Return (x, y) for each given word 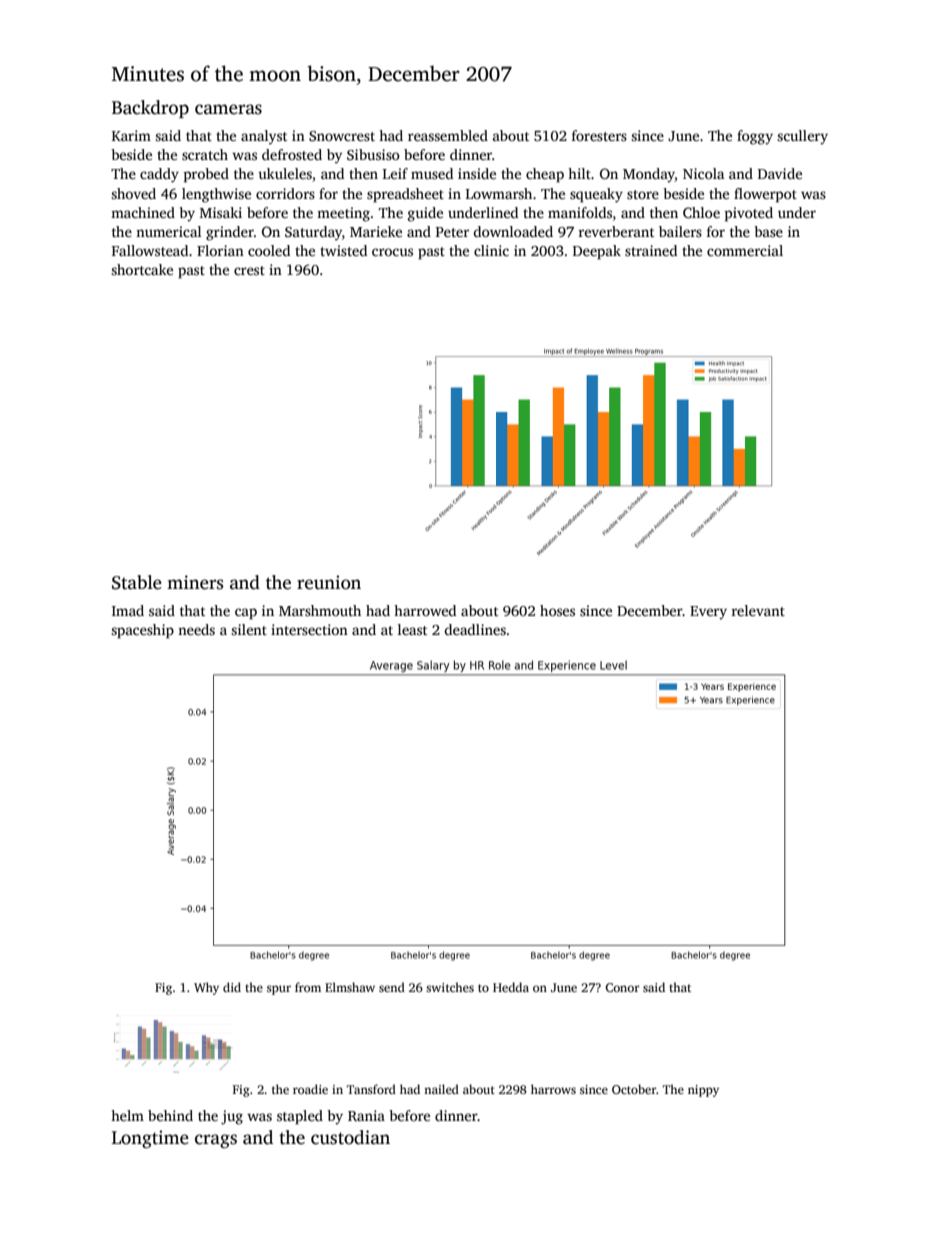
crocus (392, 252)
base (768, 231)
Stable (137, 582)
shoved (133, 193)
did (232, 987)
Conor (622, 987)
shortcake (142, 269)
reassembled (448, 135)
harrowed (425, 610)
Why (206, 988)
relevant (758, 610)
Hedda (511, 987)
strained (651, 250)
